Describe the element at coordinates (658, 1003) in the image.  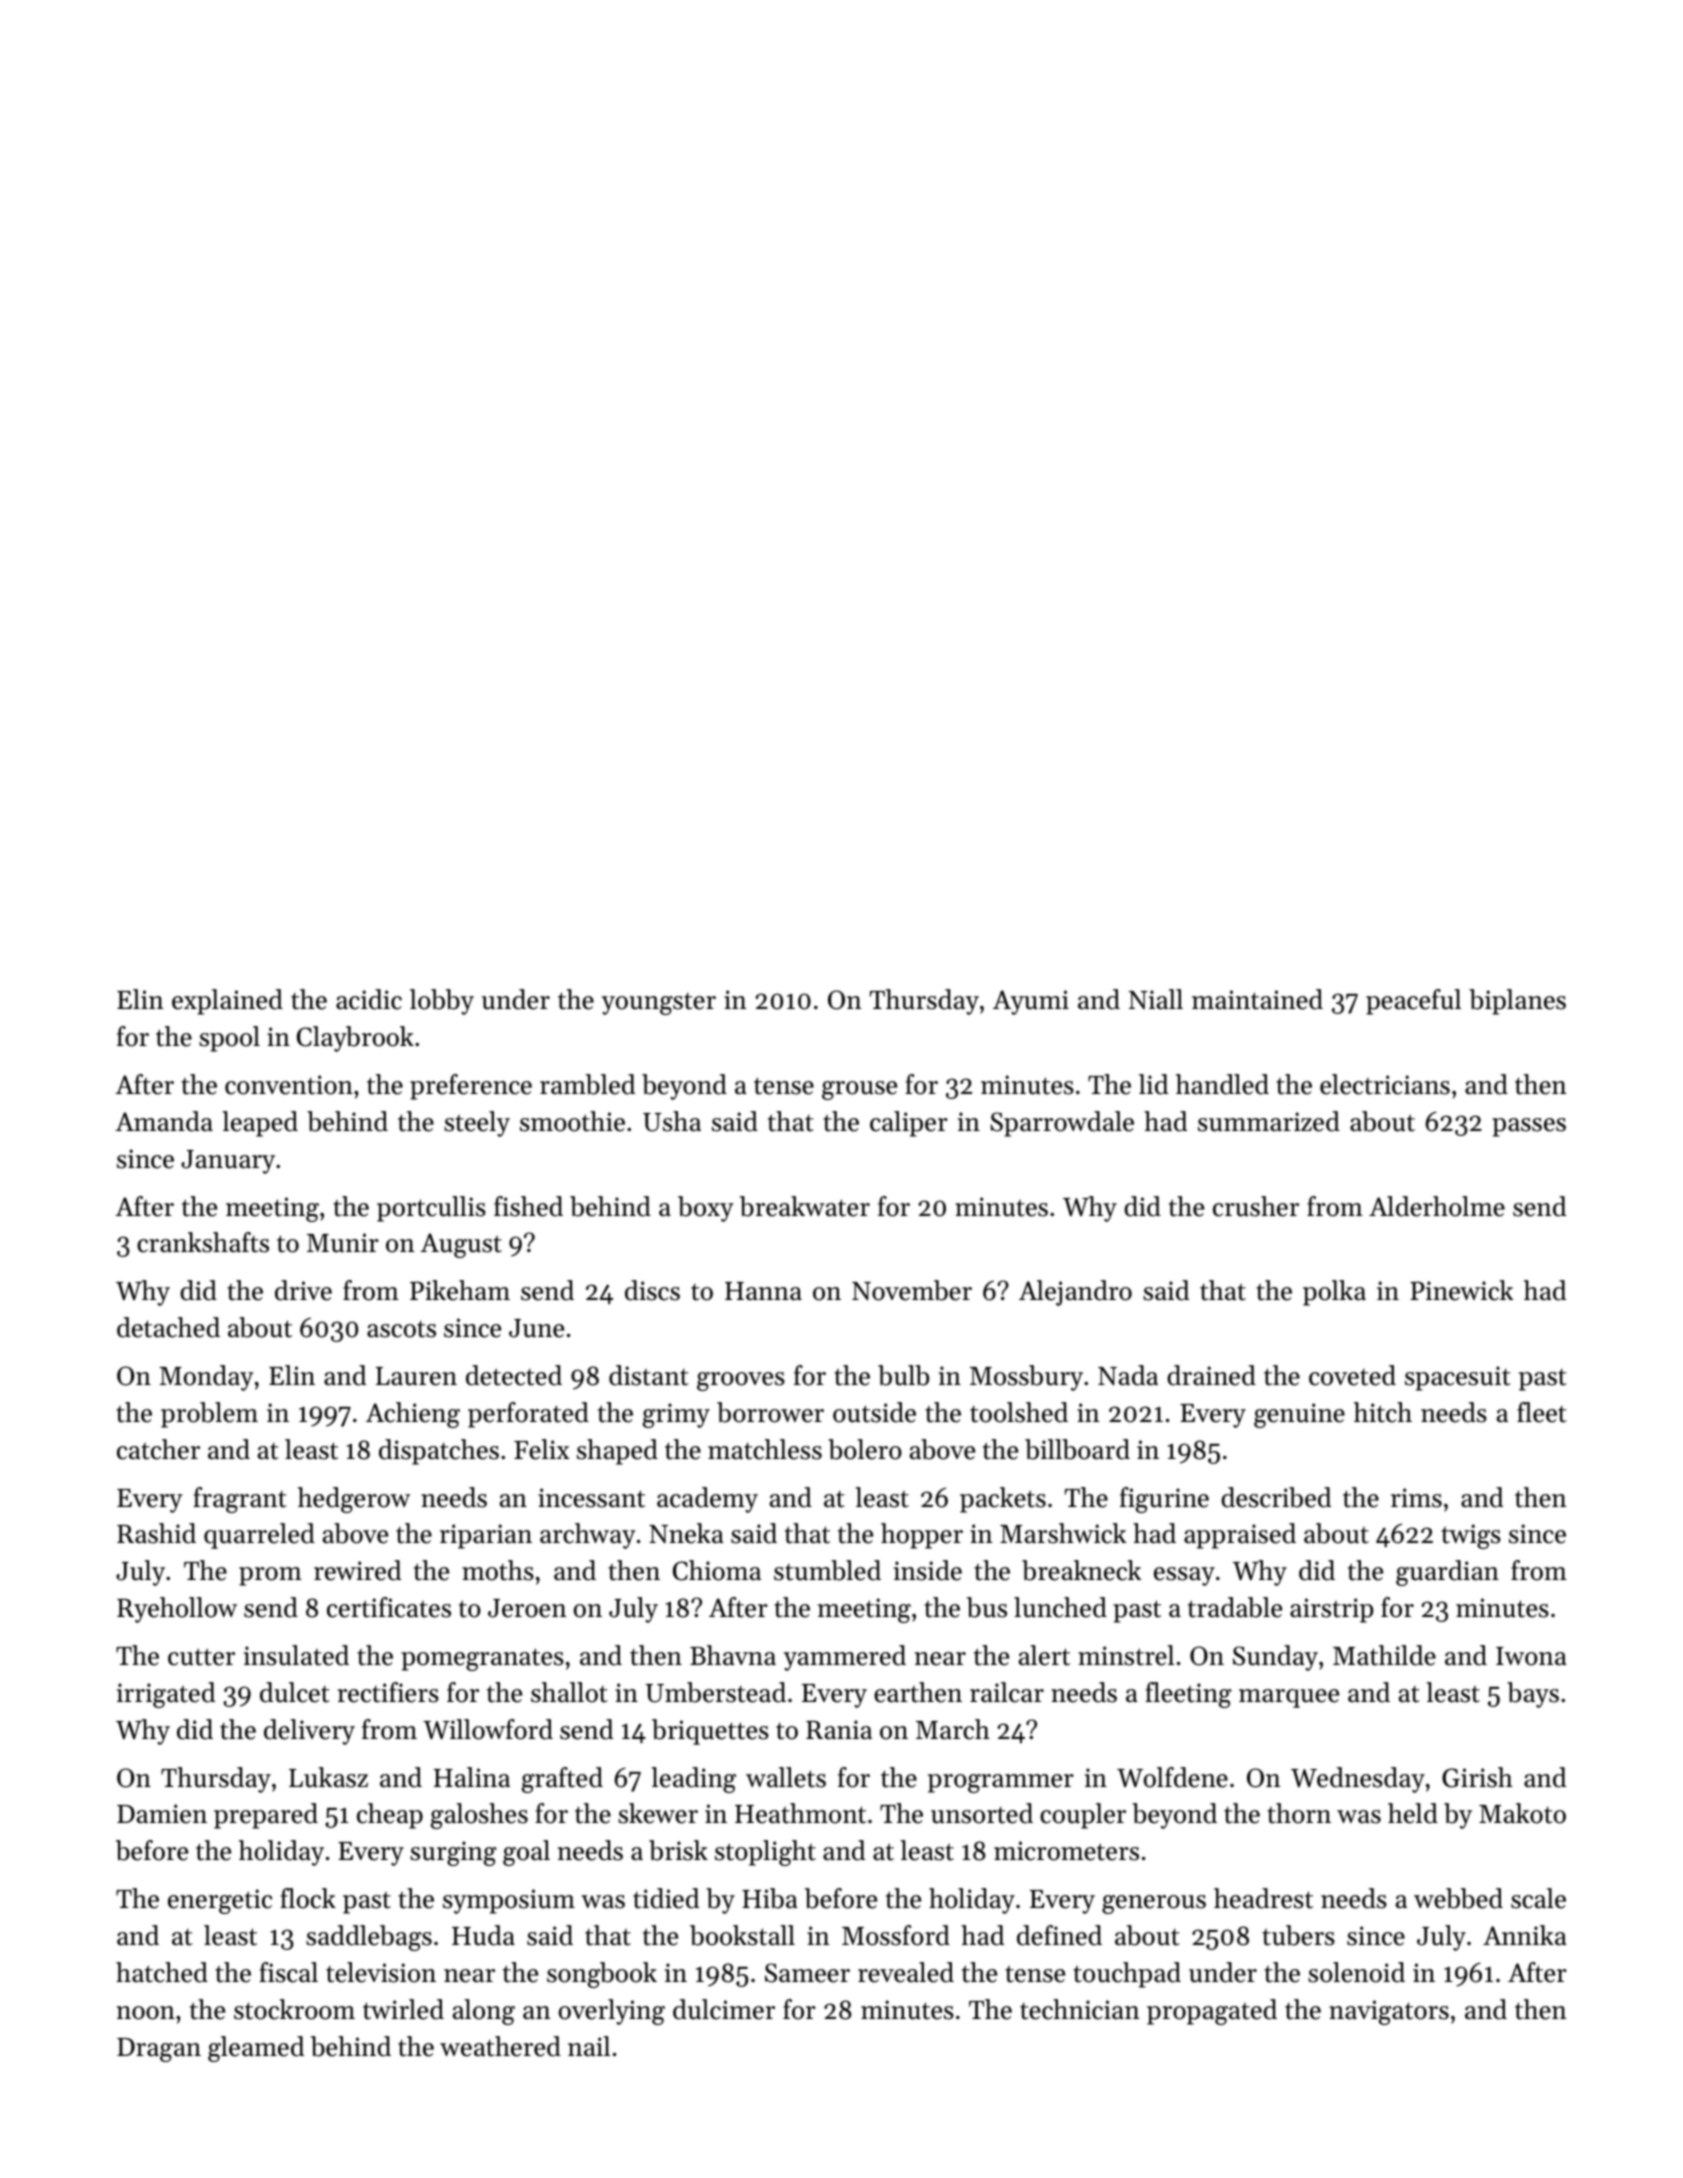
I see `youngster` at that location.
